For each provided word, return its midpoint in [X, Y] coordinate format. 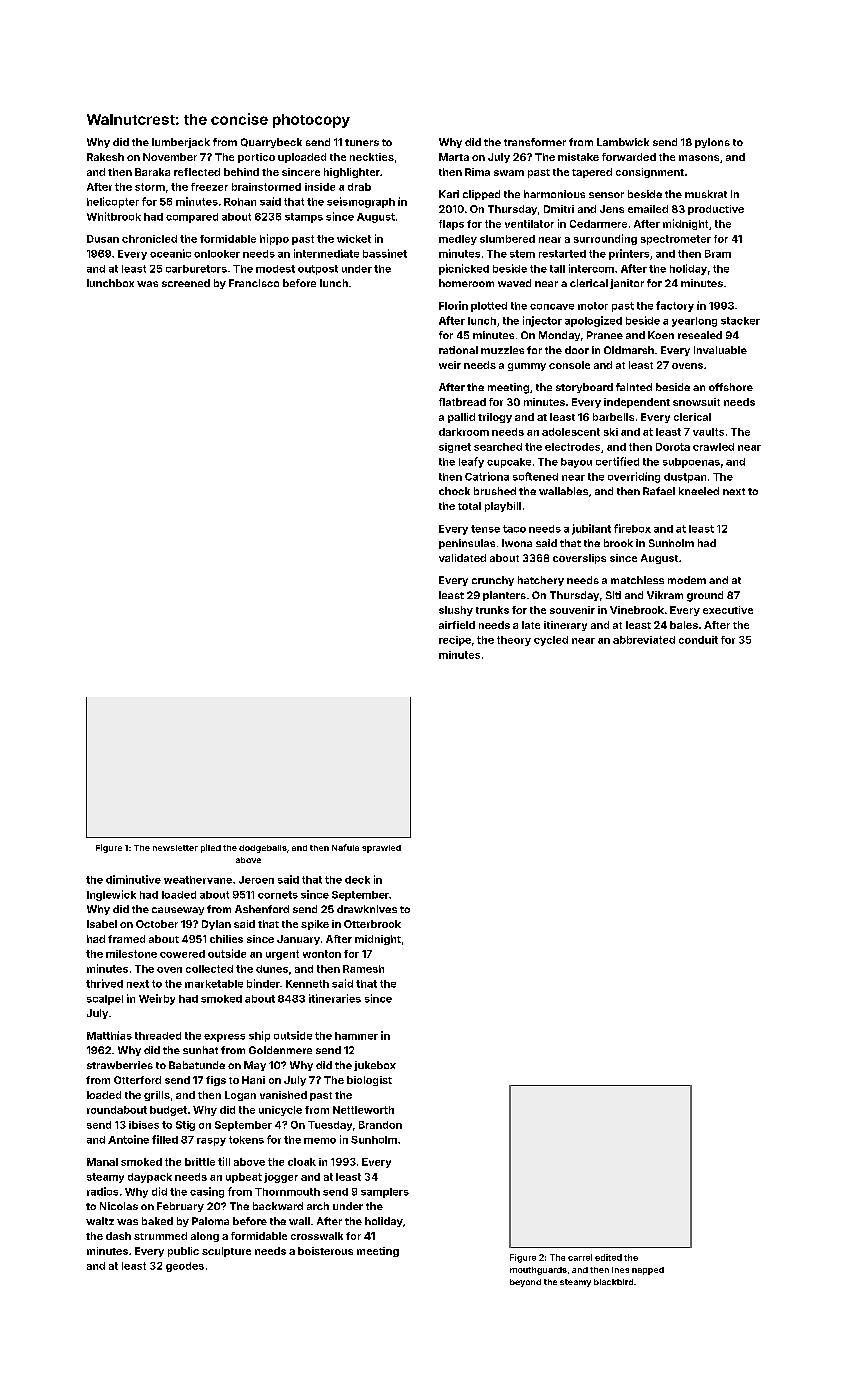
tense [485, 529]
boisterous [325, 1251]
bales [684, 625]
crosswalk [317, 1236]
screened [186, 283]
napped [648, 1271]
